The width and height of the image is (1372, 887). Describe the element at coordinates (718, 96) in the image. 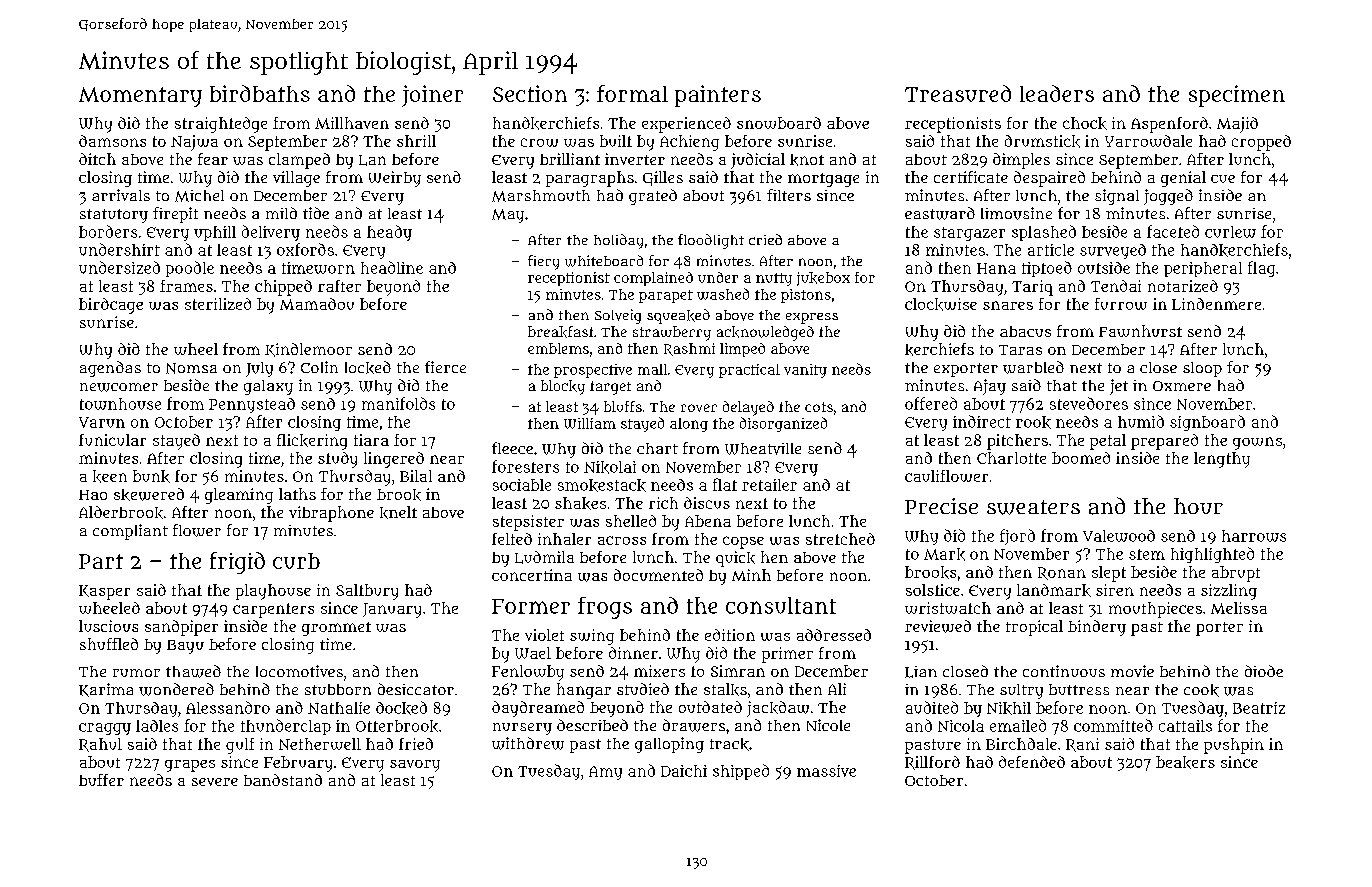

I see `painters` at that location.
